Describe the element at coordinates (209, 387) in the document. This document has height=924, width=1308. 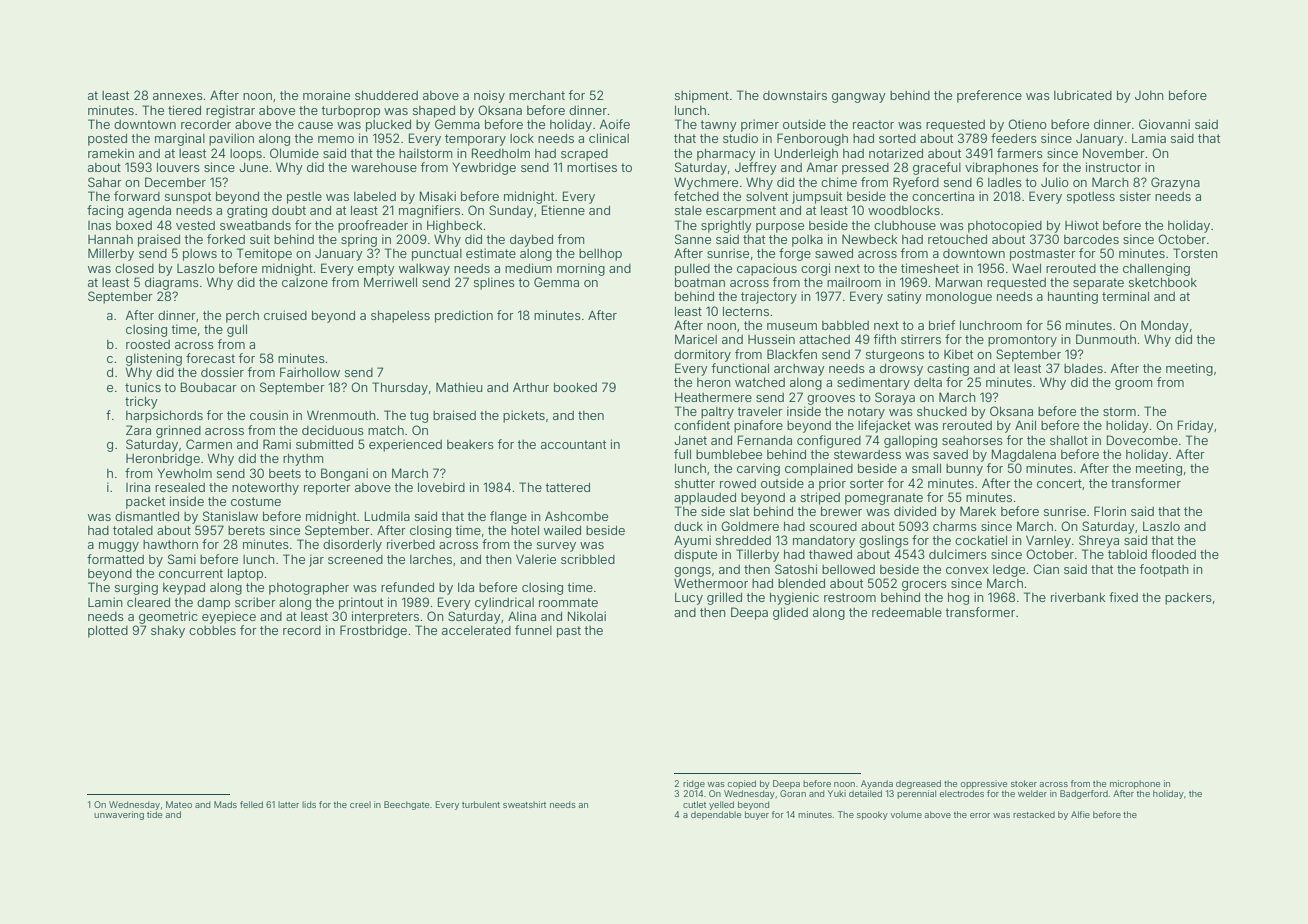
I see `Boubacar` at that location.
